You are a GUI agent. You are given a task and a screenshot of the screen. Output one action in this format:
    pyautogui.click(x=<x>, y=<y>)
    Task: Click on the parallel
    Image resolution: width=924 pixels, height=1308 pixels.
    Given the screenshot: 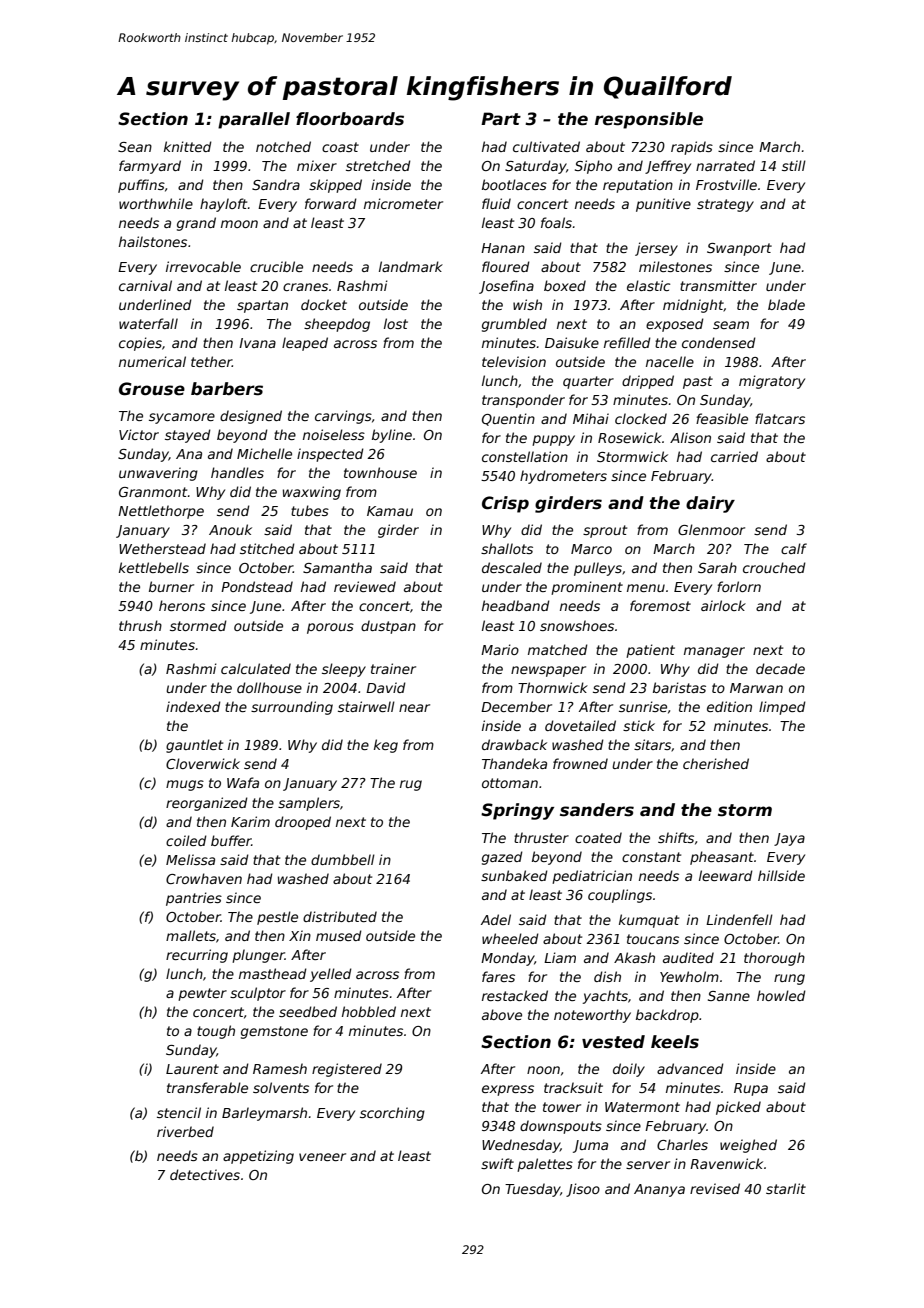 What is the action you would take?
    pyautogui.click(x=254, y=120)
